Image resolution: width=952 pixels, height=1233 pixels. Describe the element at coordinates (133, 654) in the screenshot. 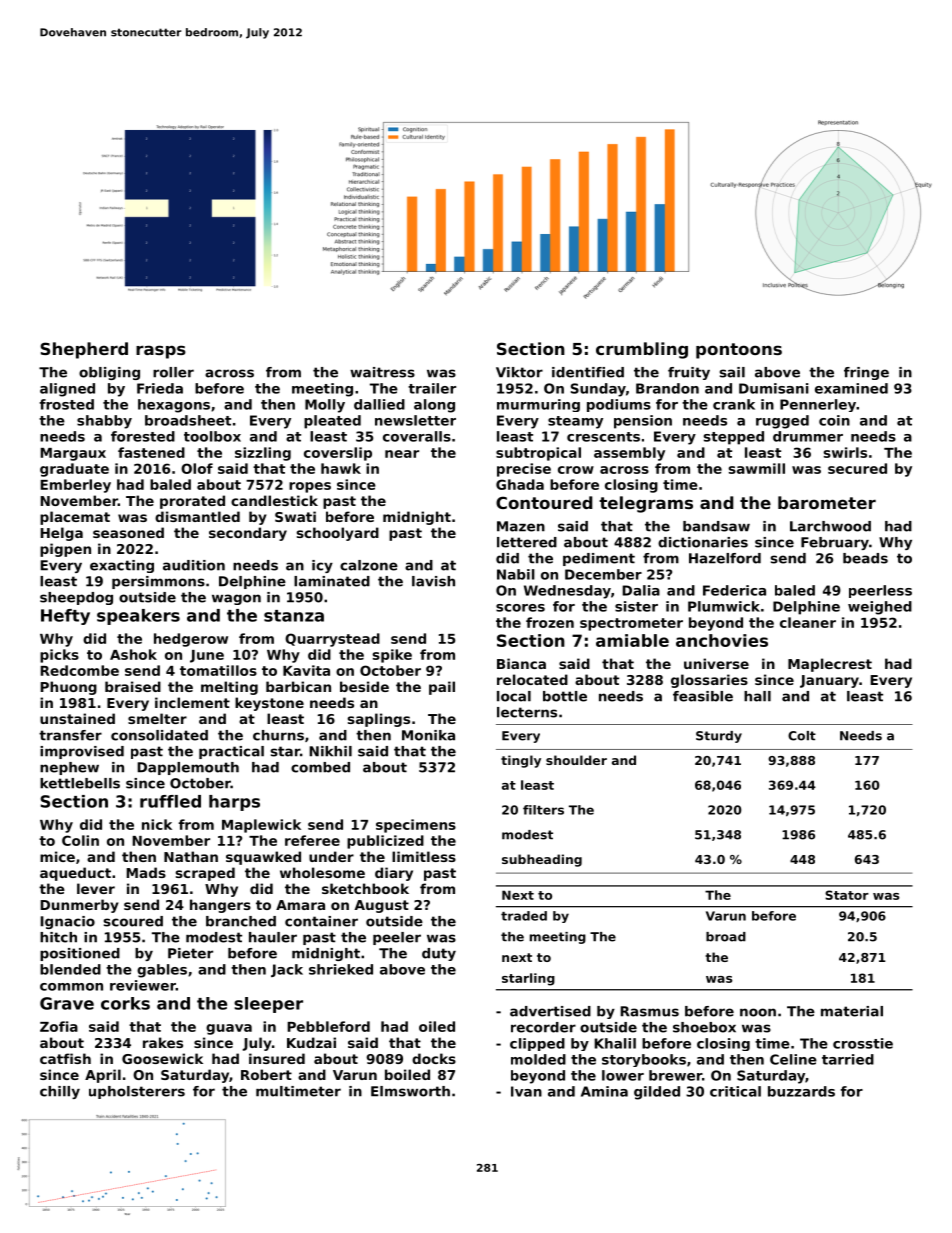

I see `Ashok` at that location.
